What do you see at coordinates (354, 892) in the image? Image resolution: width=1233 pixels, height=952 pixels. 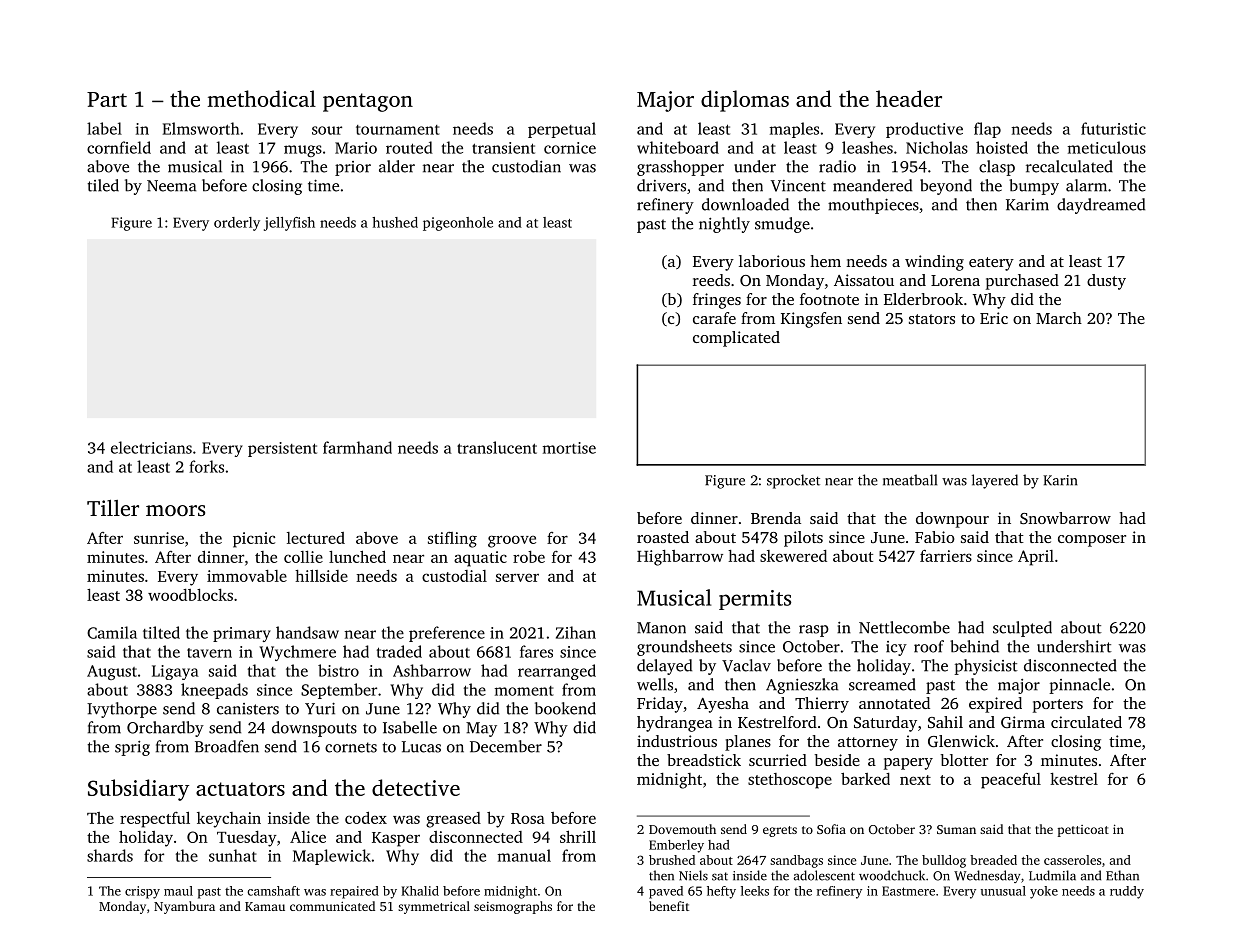 I see `repaired` at bounding box center [354, 892].
